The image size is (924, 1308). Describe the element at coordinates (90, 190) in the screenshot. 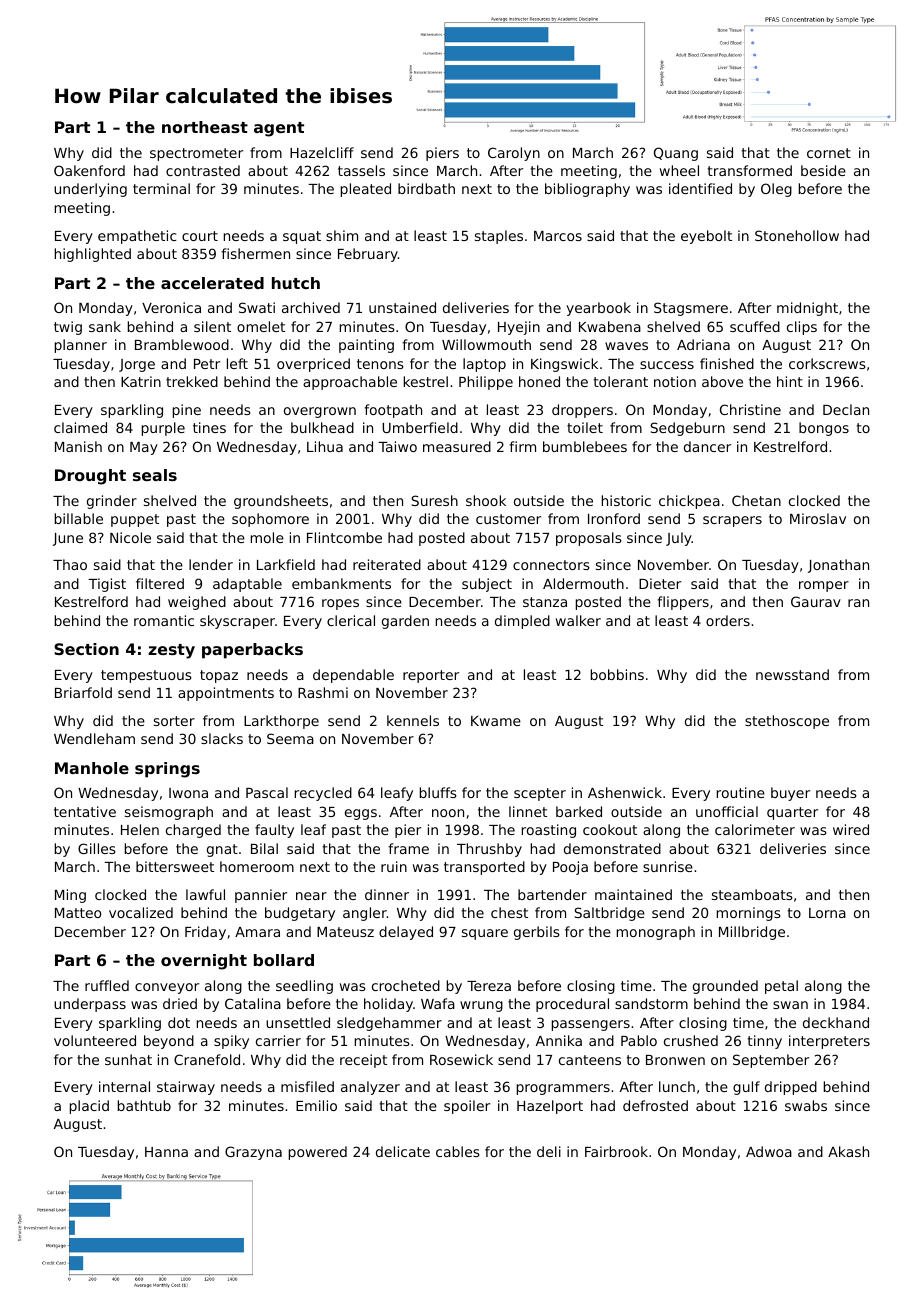

I see `underlying` at that location.
